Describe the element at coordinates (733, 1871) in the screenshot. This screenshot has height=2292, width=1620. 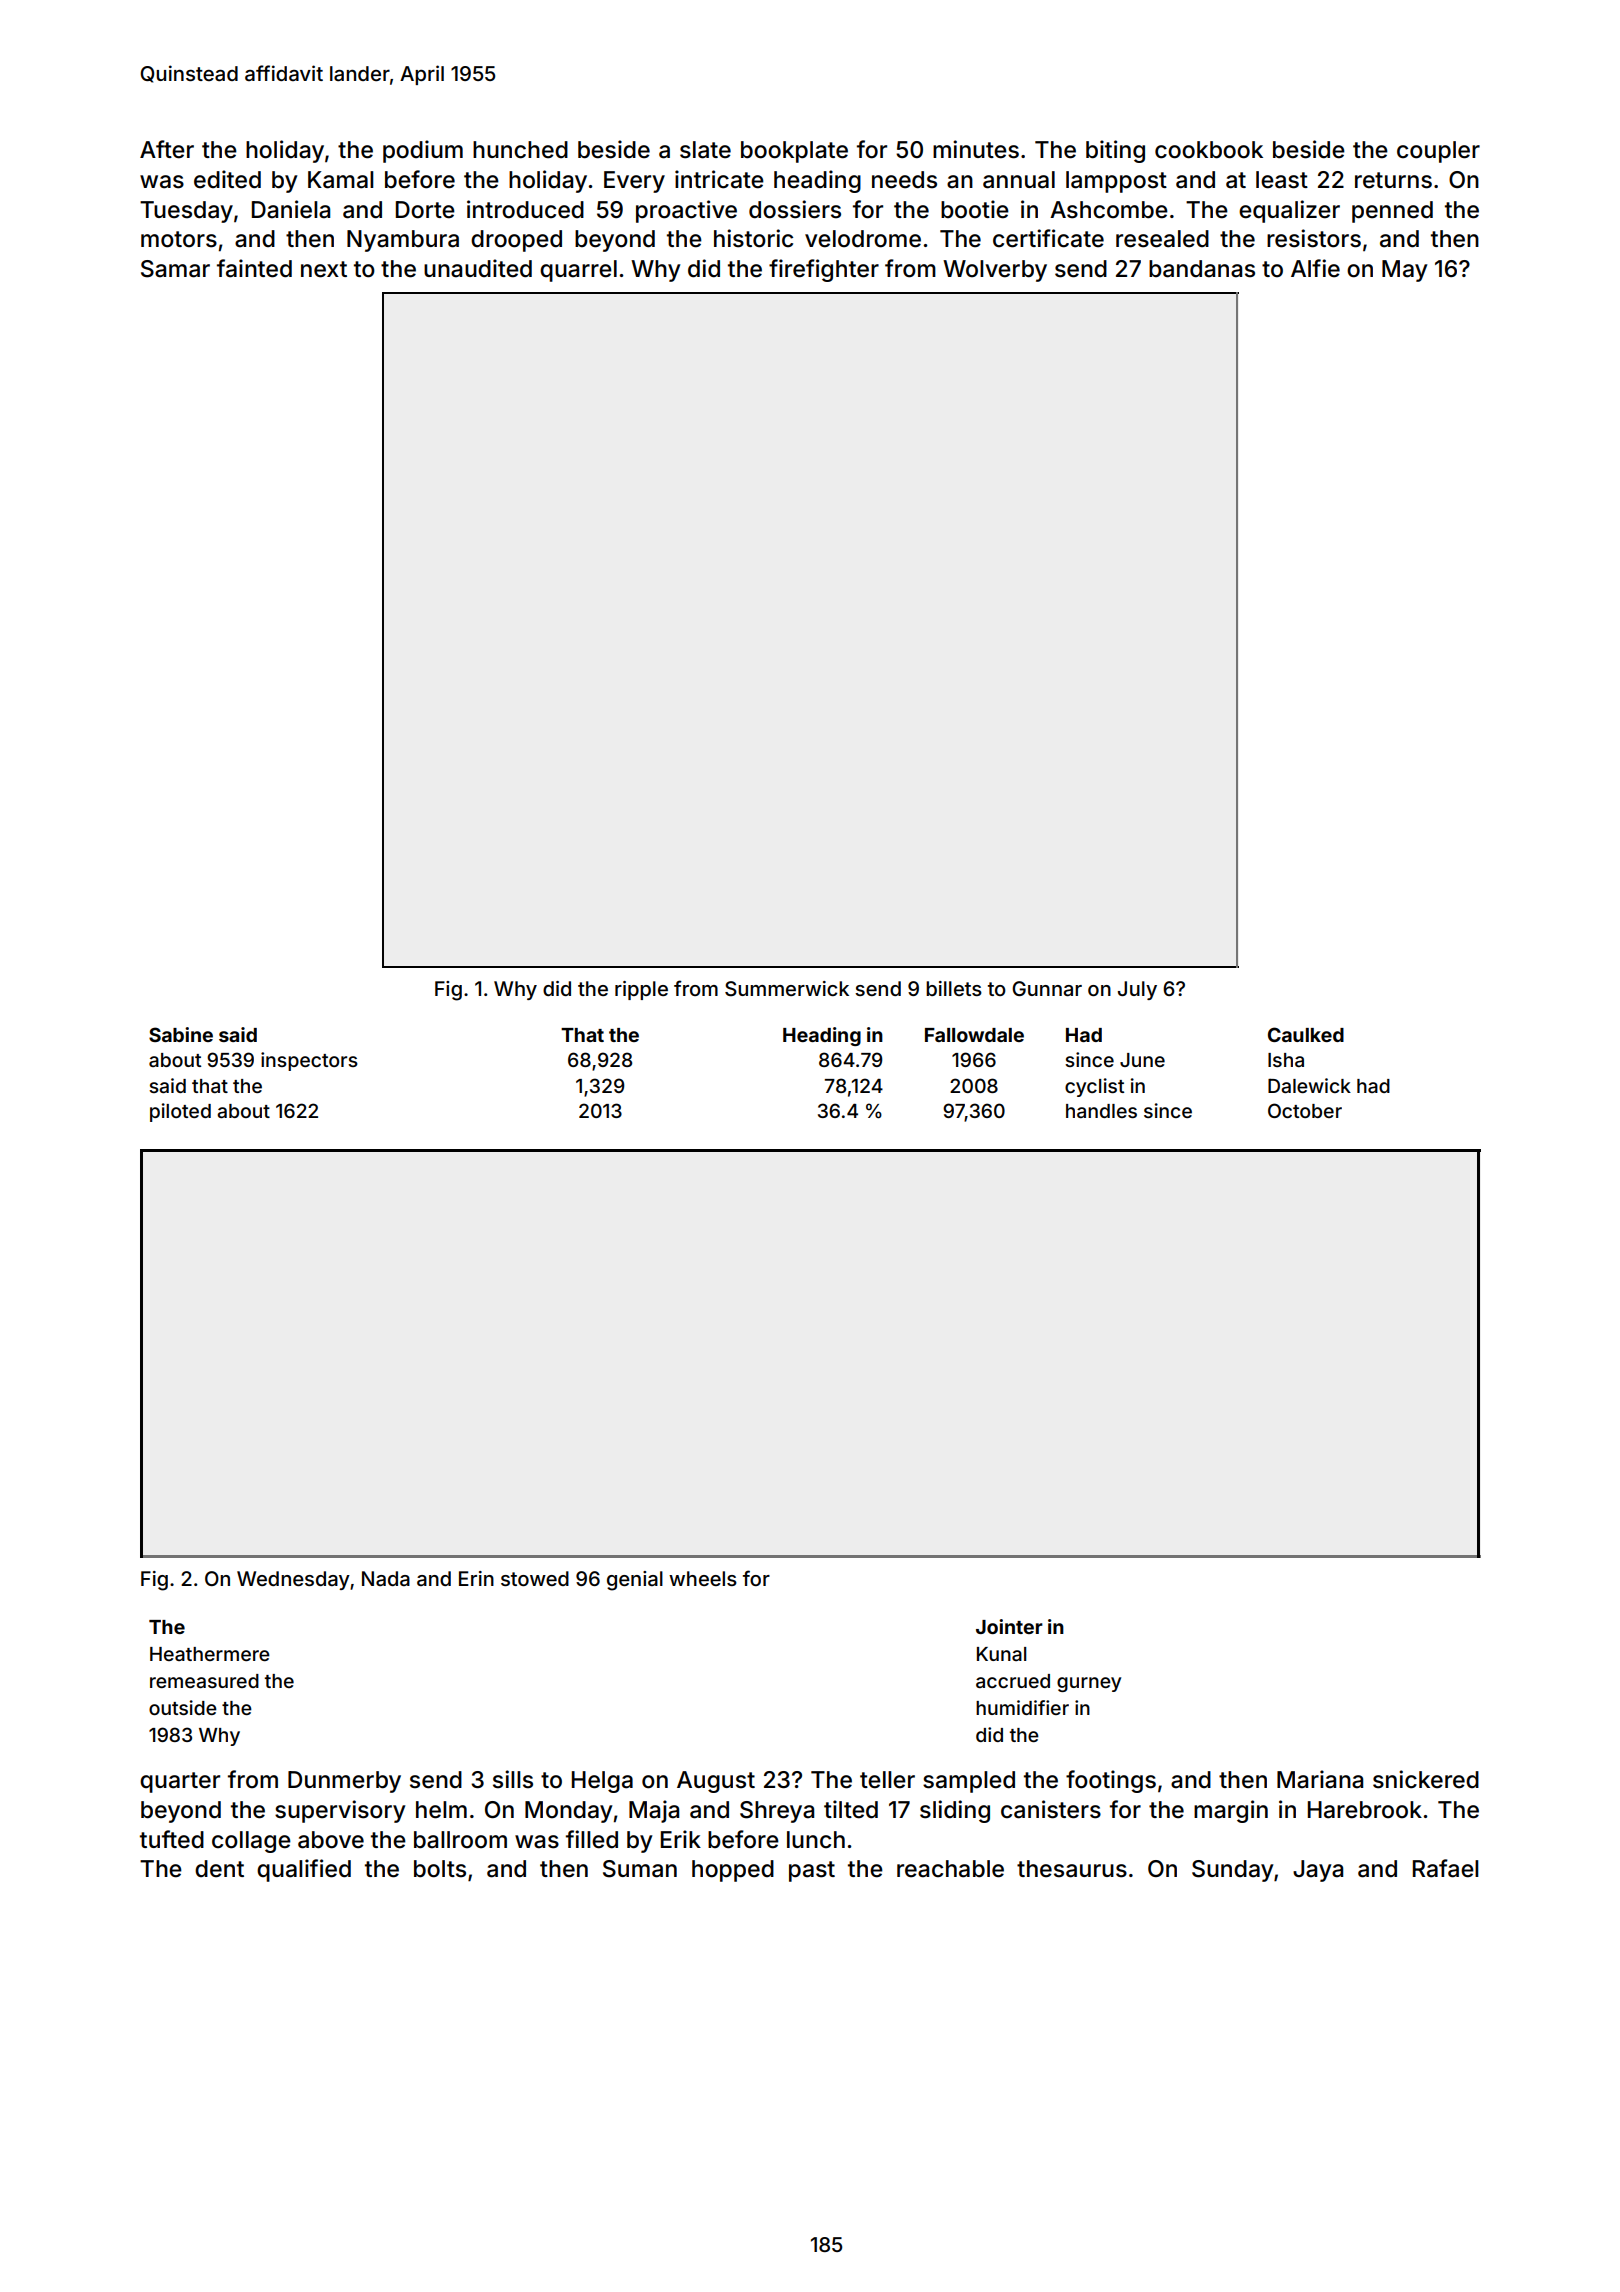
I see `hopped` at that location.
